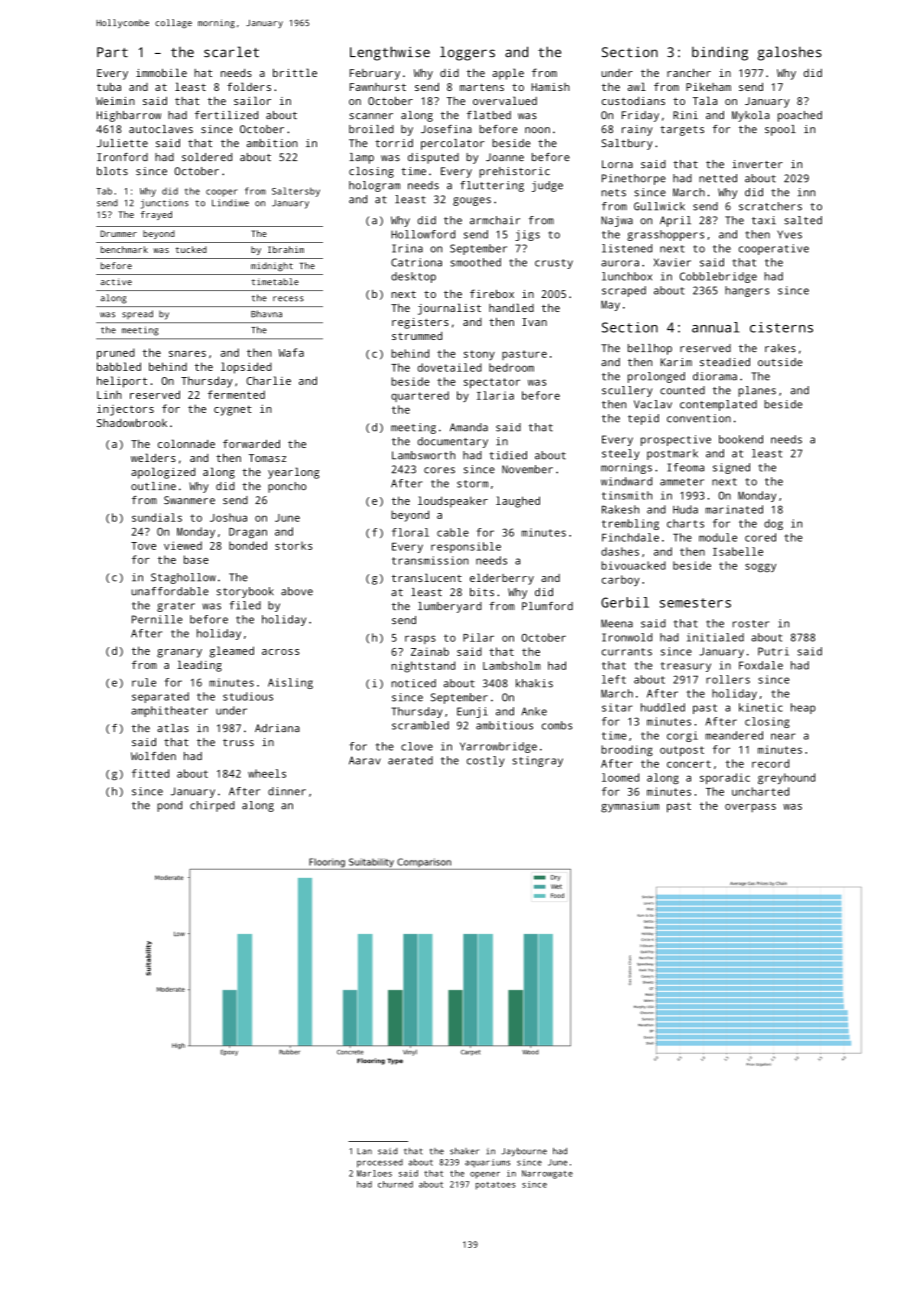  I want to click on rule, so click(144, 682).
